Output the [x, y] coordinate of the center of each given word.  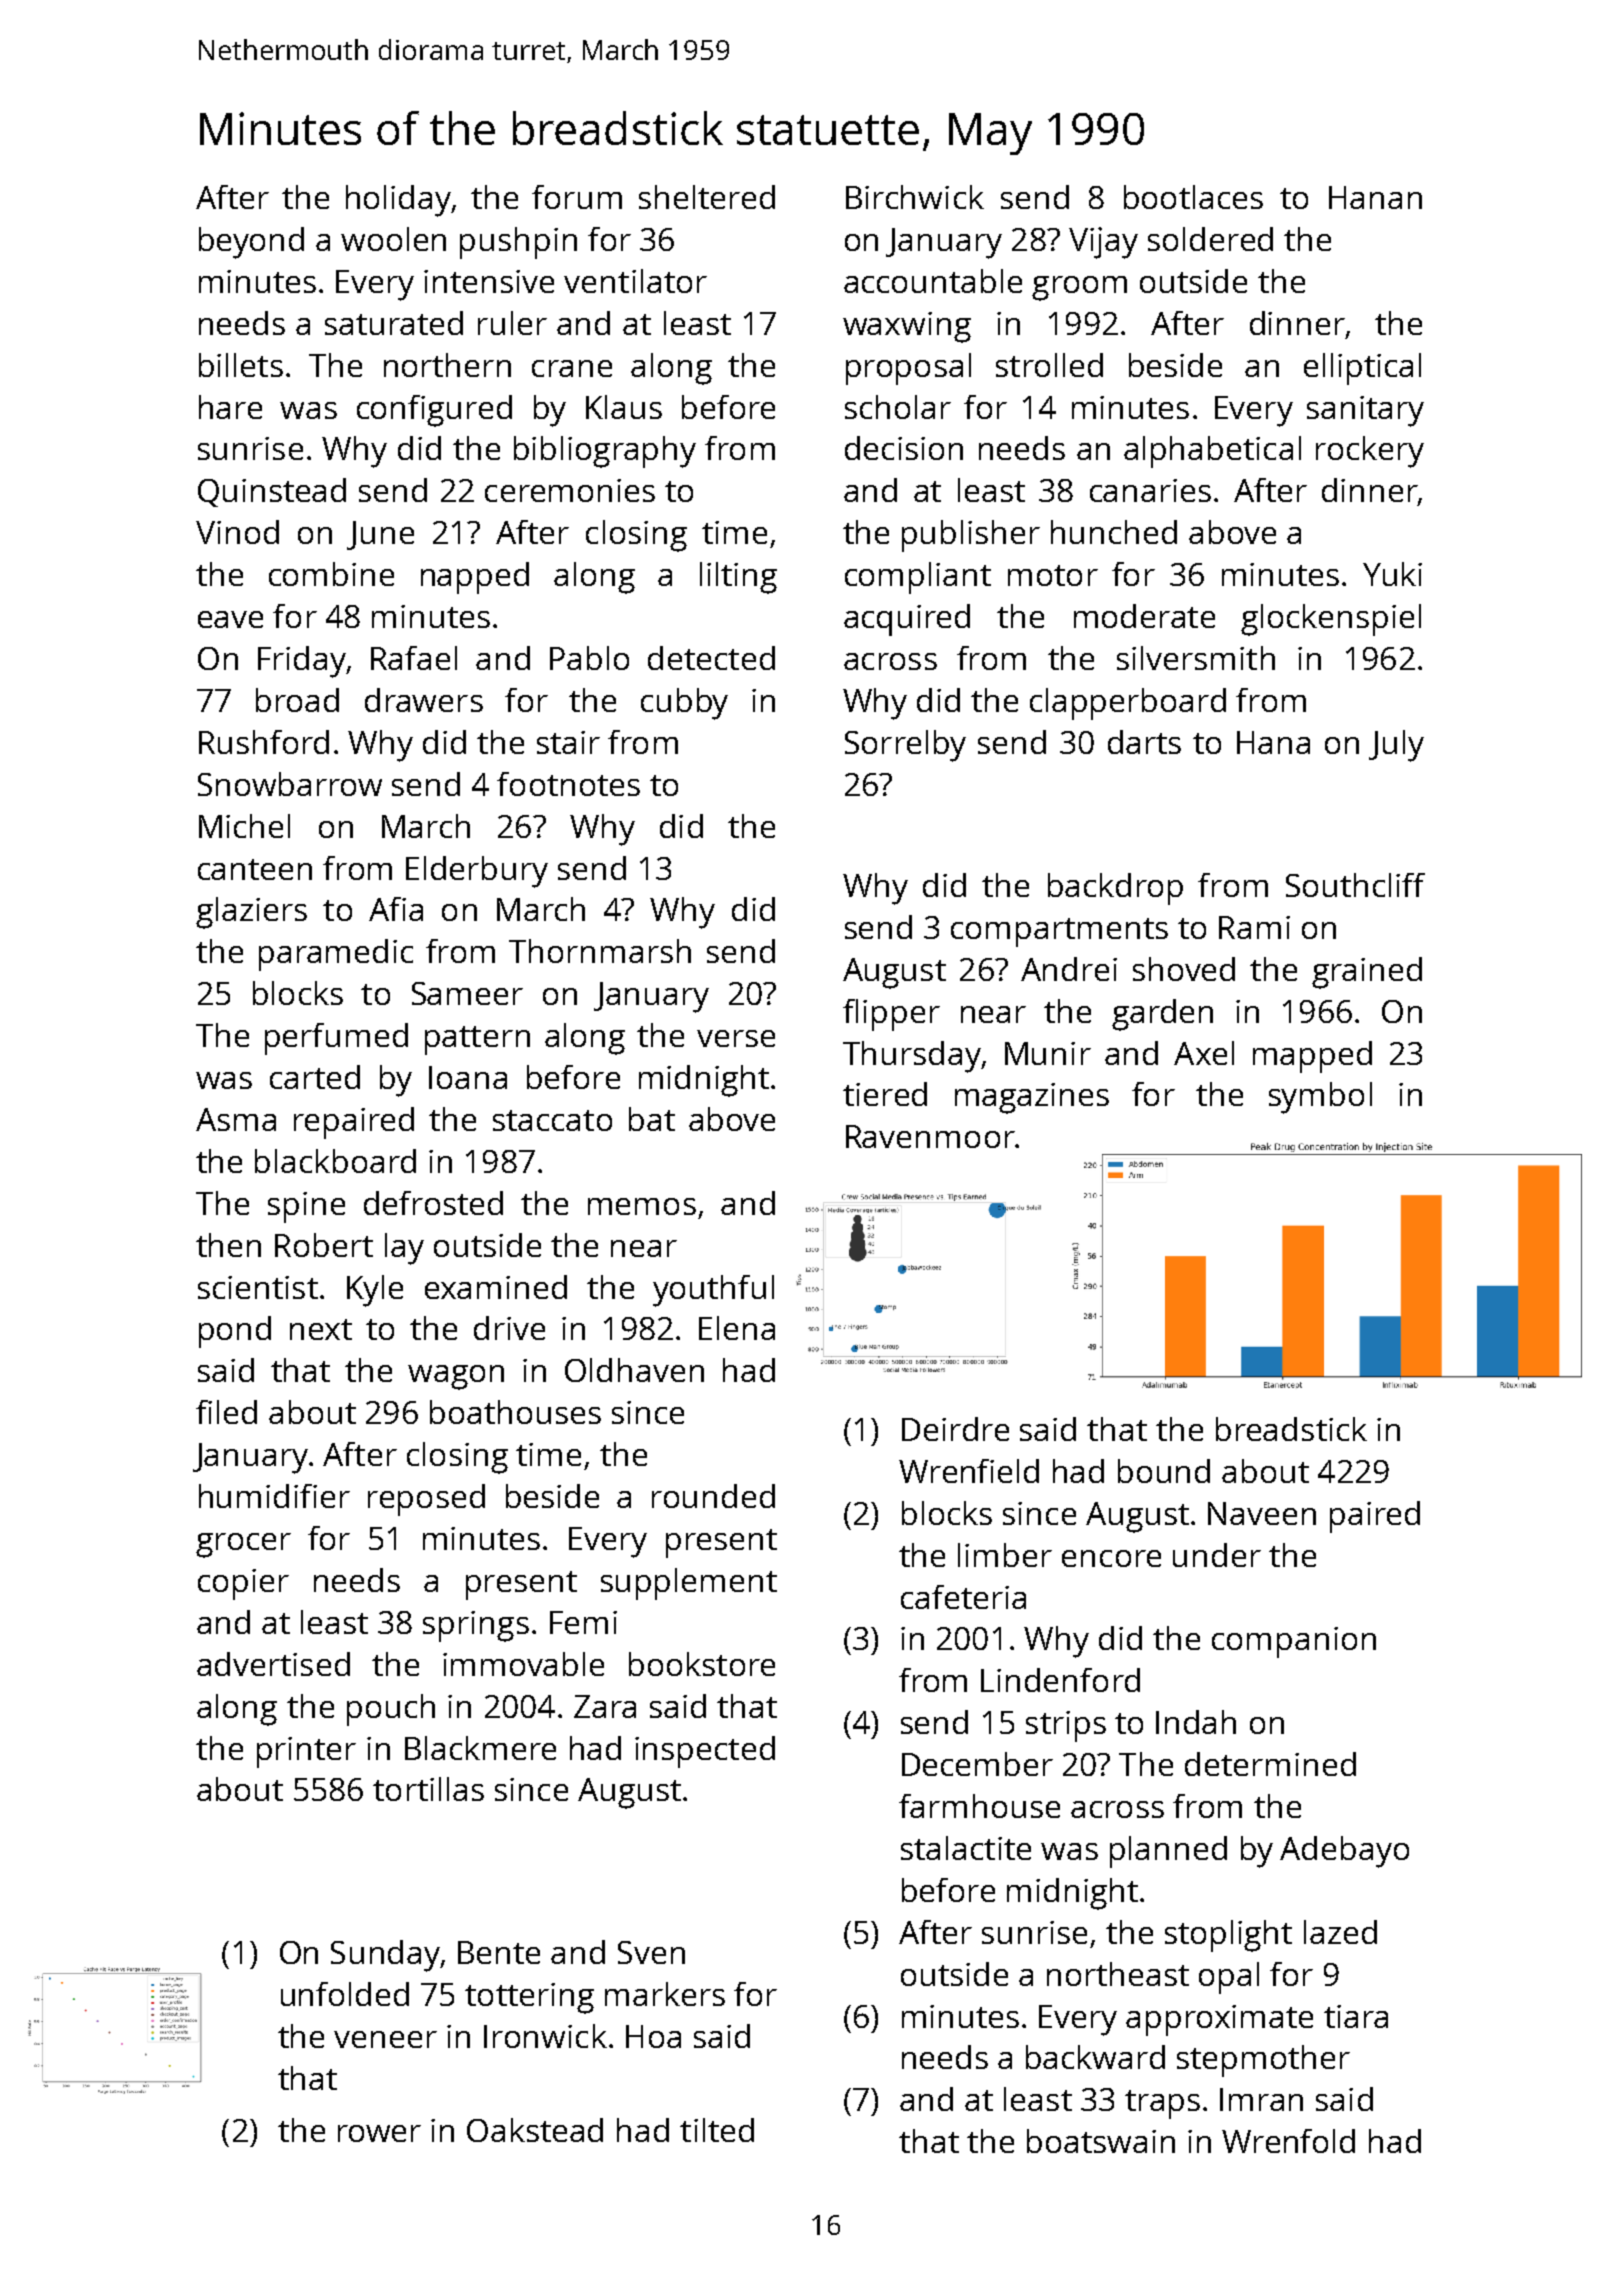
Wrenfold [1288, 2141]
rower [379, 2133]
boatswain [1101, 2141]
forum [577, 197]
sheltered [707, 197]
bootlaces [1193, 197]
